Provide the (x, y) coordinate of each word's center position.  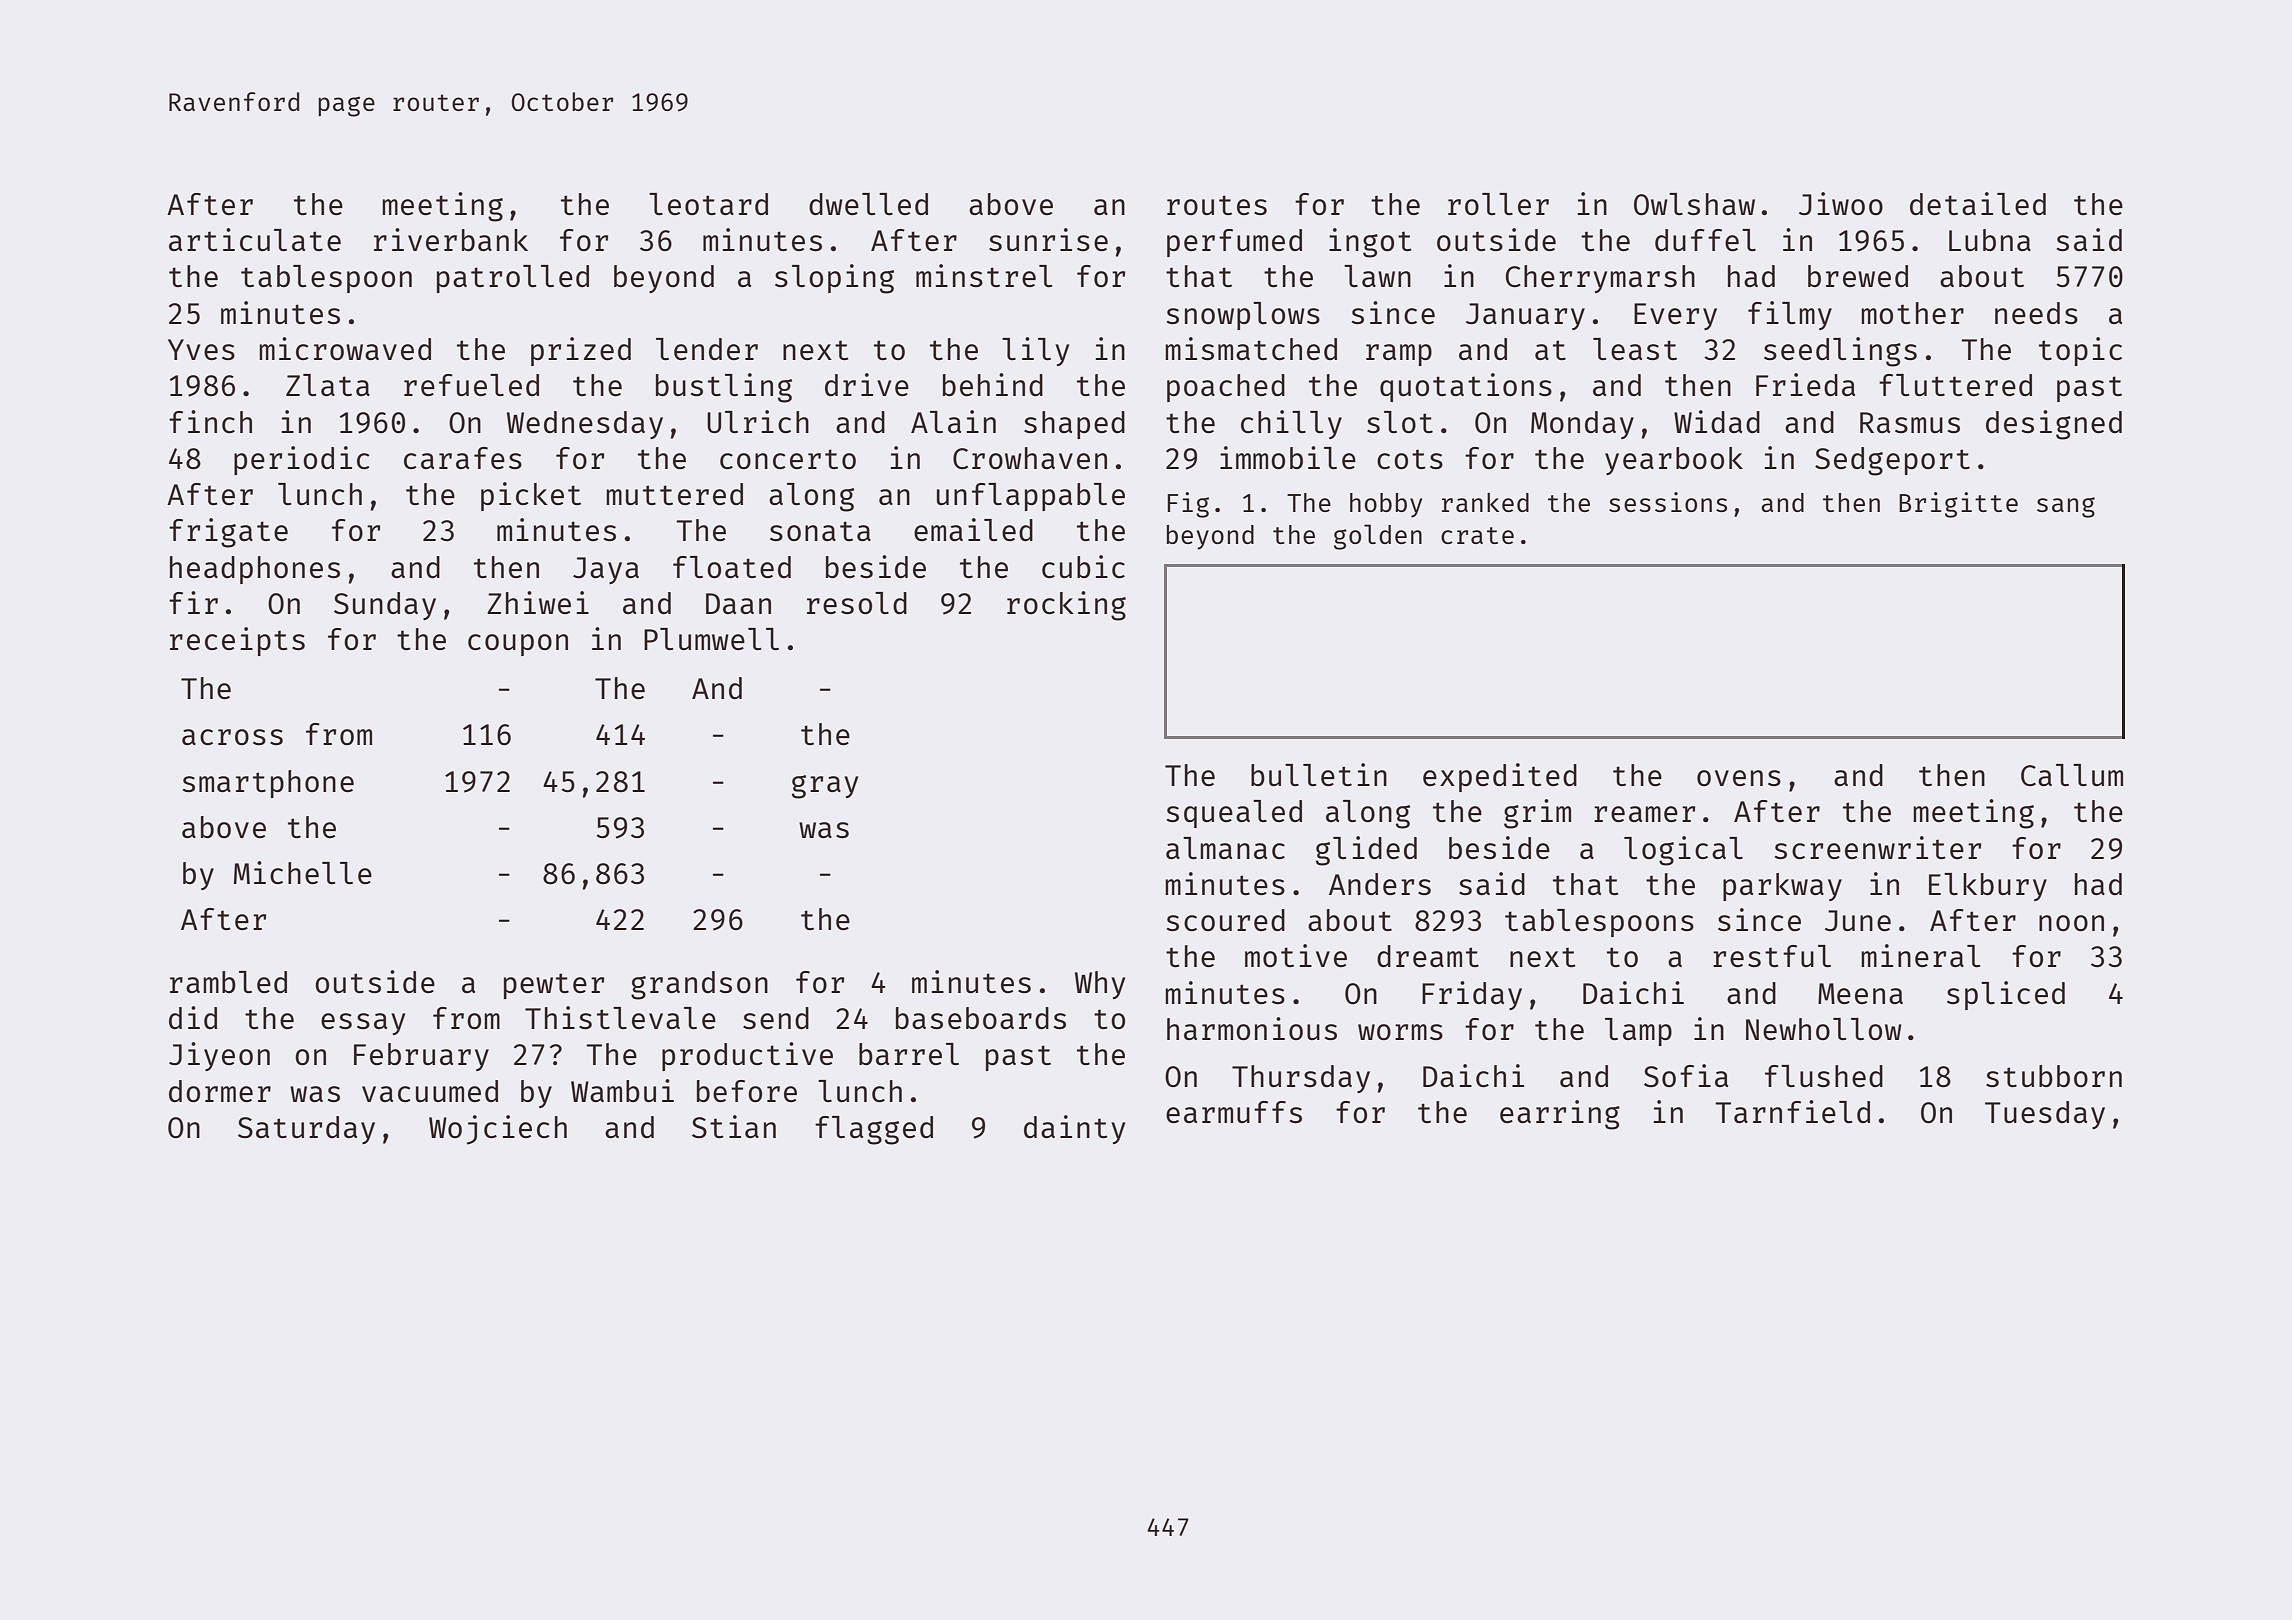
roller (1498, 204)
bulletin (1319, 774)
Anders (1380, 884)
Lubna (1990, 240)
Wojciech (498, 1130)
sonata (820, 531)
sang (2066, 507)
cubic (1083, 566)
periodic (302, 460)
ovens (1739, 778)
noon (2071, 923)
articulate (255, 239)
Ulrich (758, 422)
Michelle (303, 872)
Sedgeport (1892, 461)
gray (825, 787)
